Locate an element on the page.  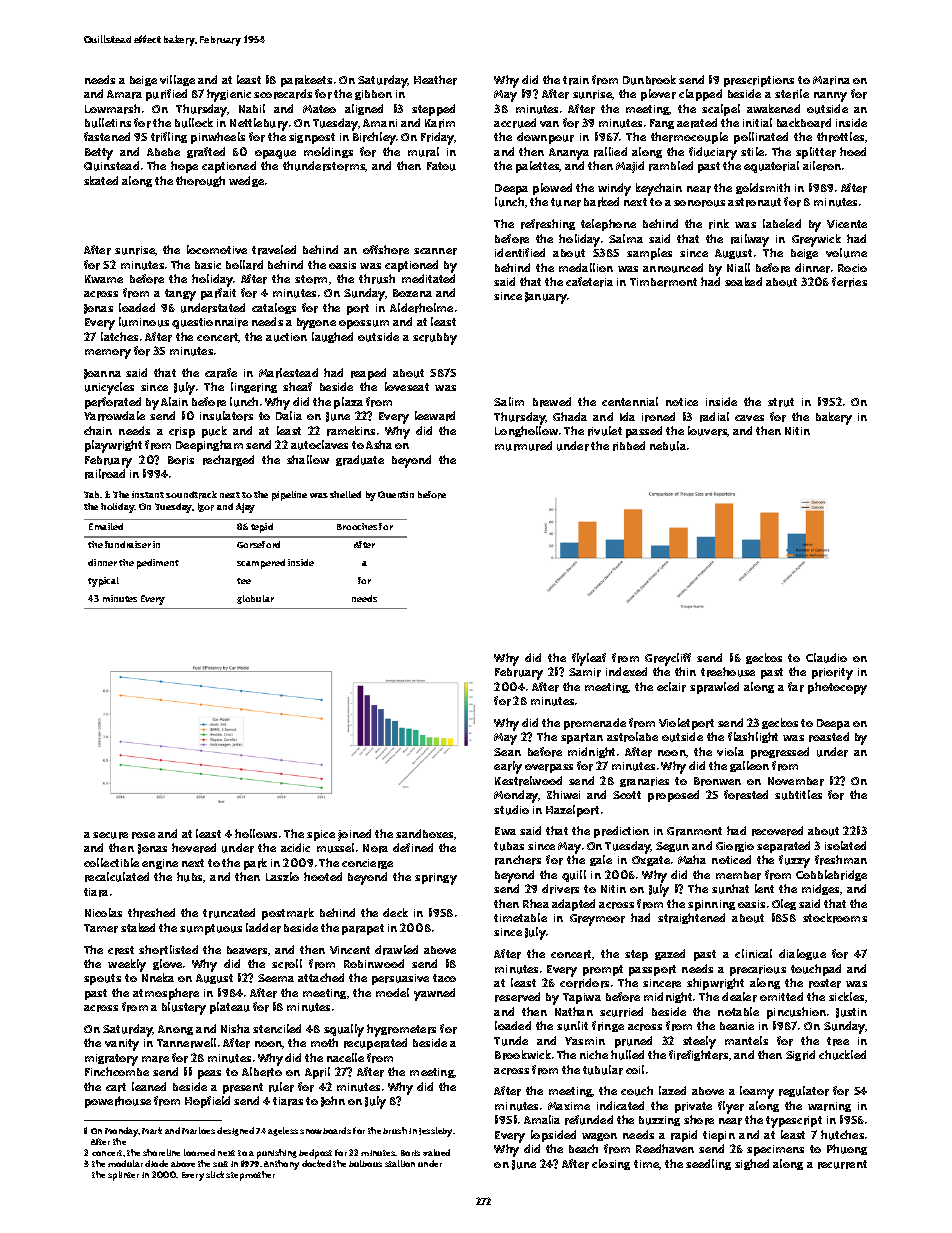
flyleaf is located at coordinates (589, 659).
